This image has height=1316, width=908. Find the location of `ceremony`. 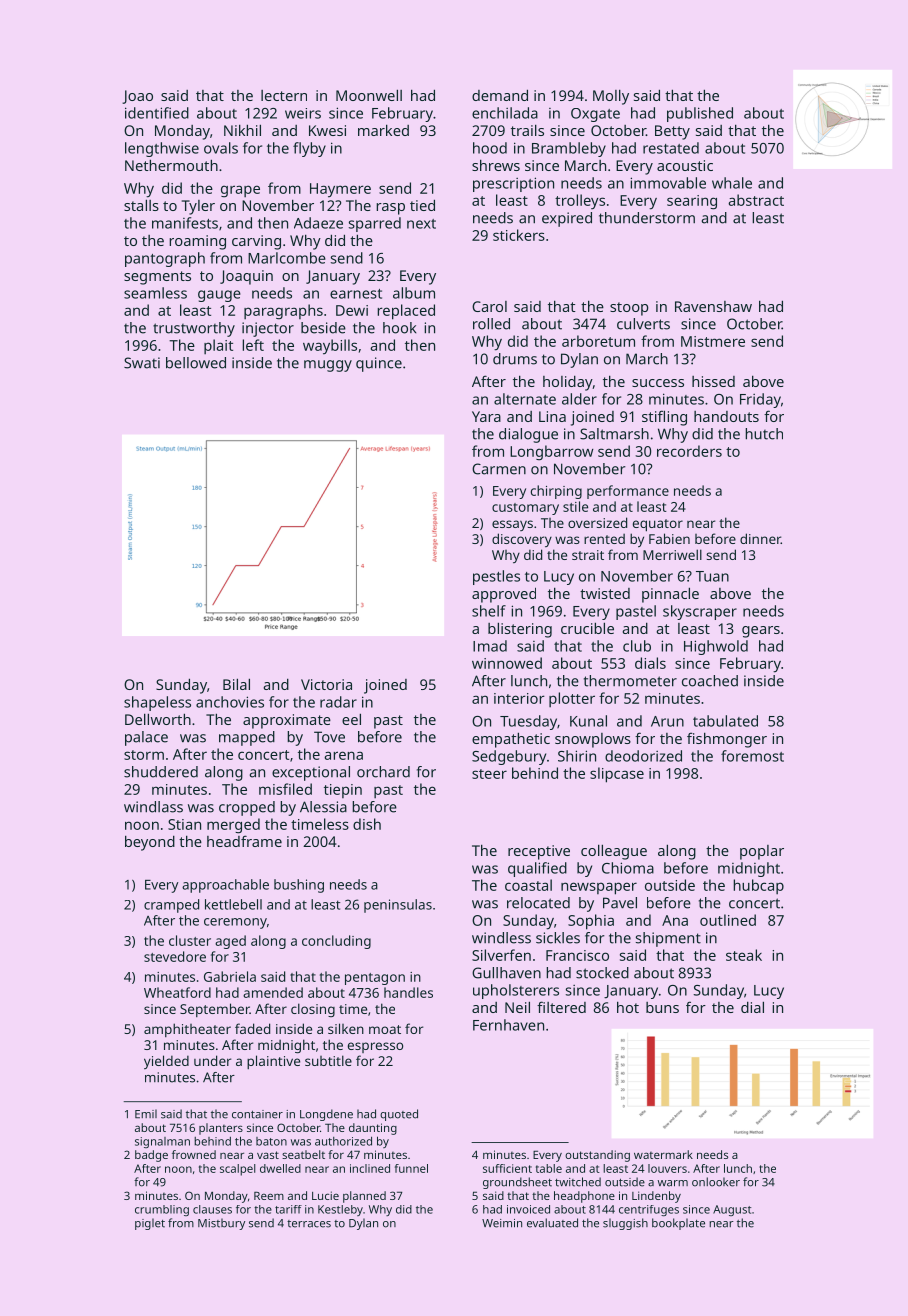

ceremony is located at coordinates (235, 923).
